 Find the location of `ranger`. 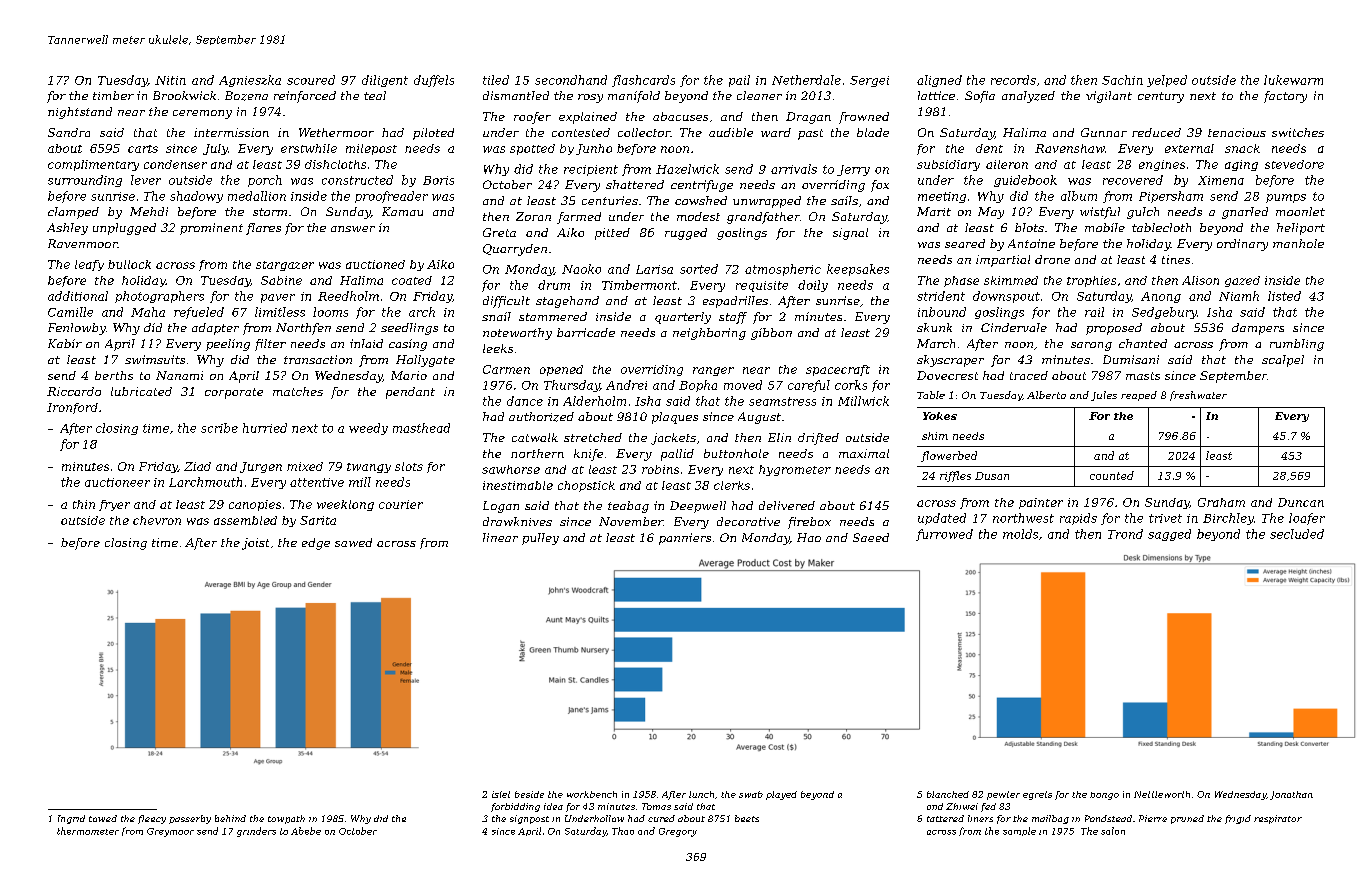

ranger is located at coordinates (713, 371).
